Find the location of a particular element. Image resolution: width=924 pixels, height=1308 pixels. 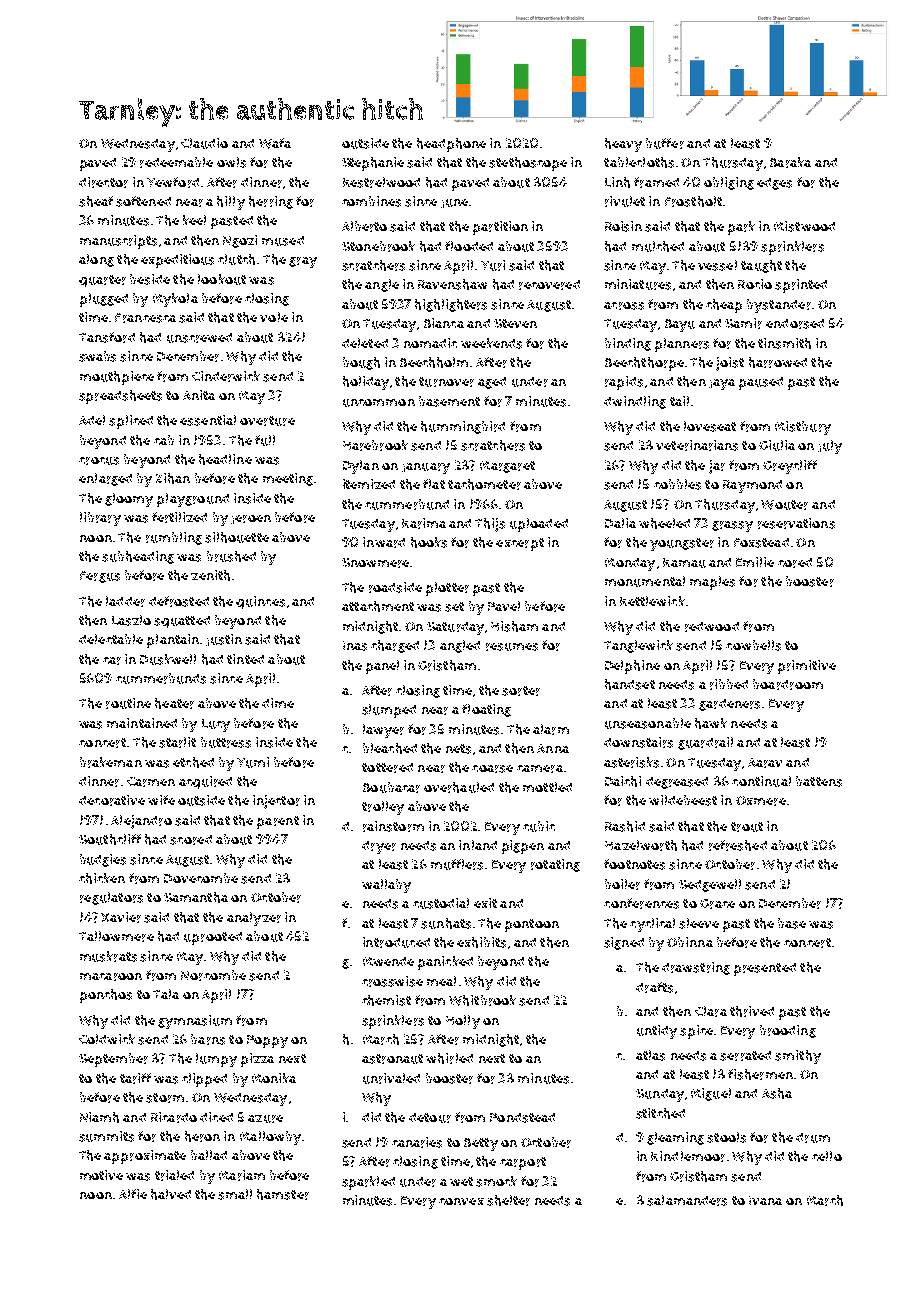

redeemable is located at coordinates (176, 162).
